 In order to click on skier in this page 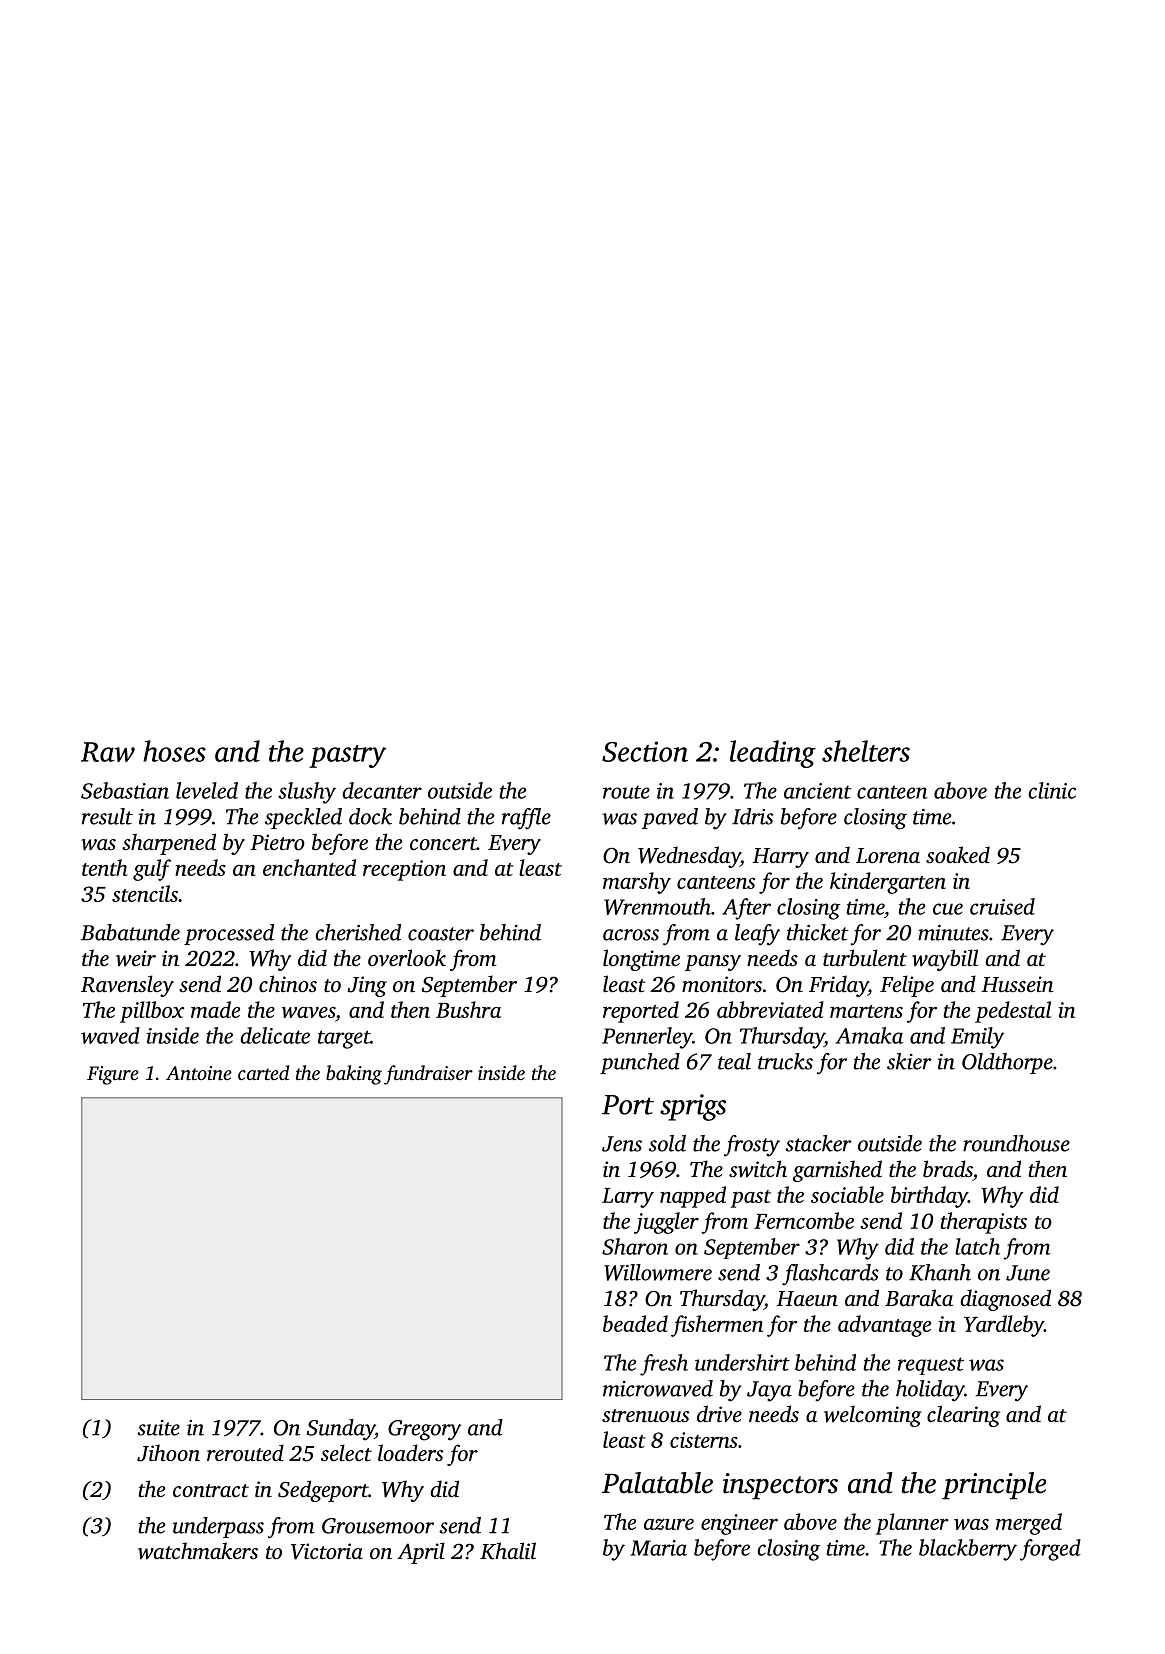, I will do `click(909, 1061)`.
